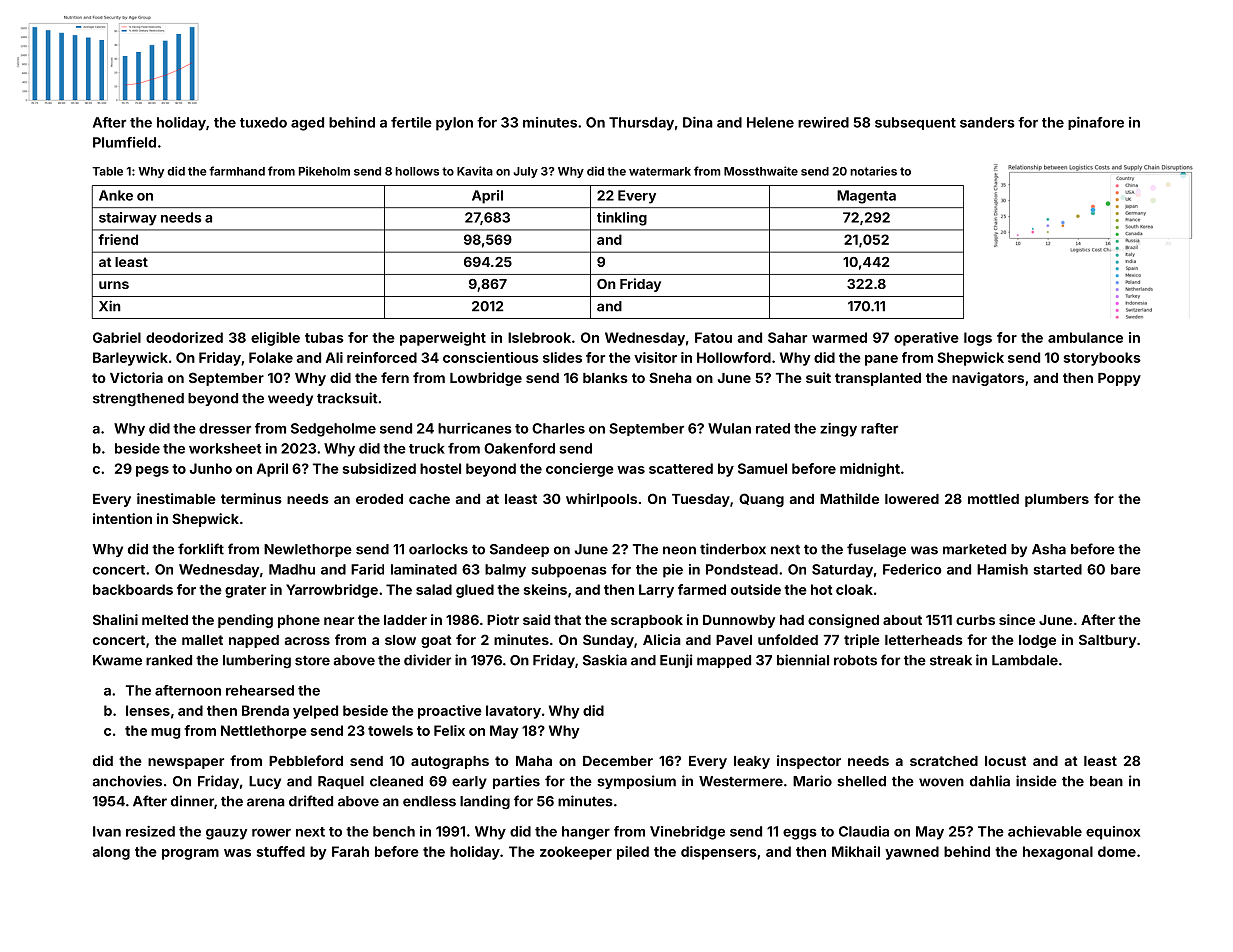  Describe the element at coordinates (124, 142) in the screenshot. I see `Plumfield` at that location.
